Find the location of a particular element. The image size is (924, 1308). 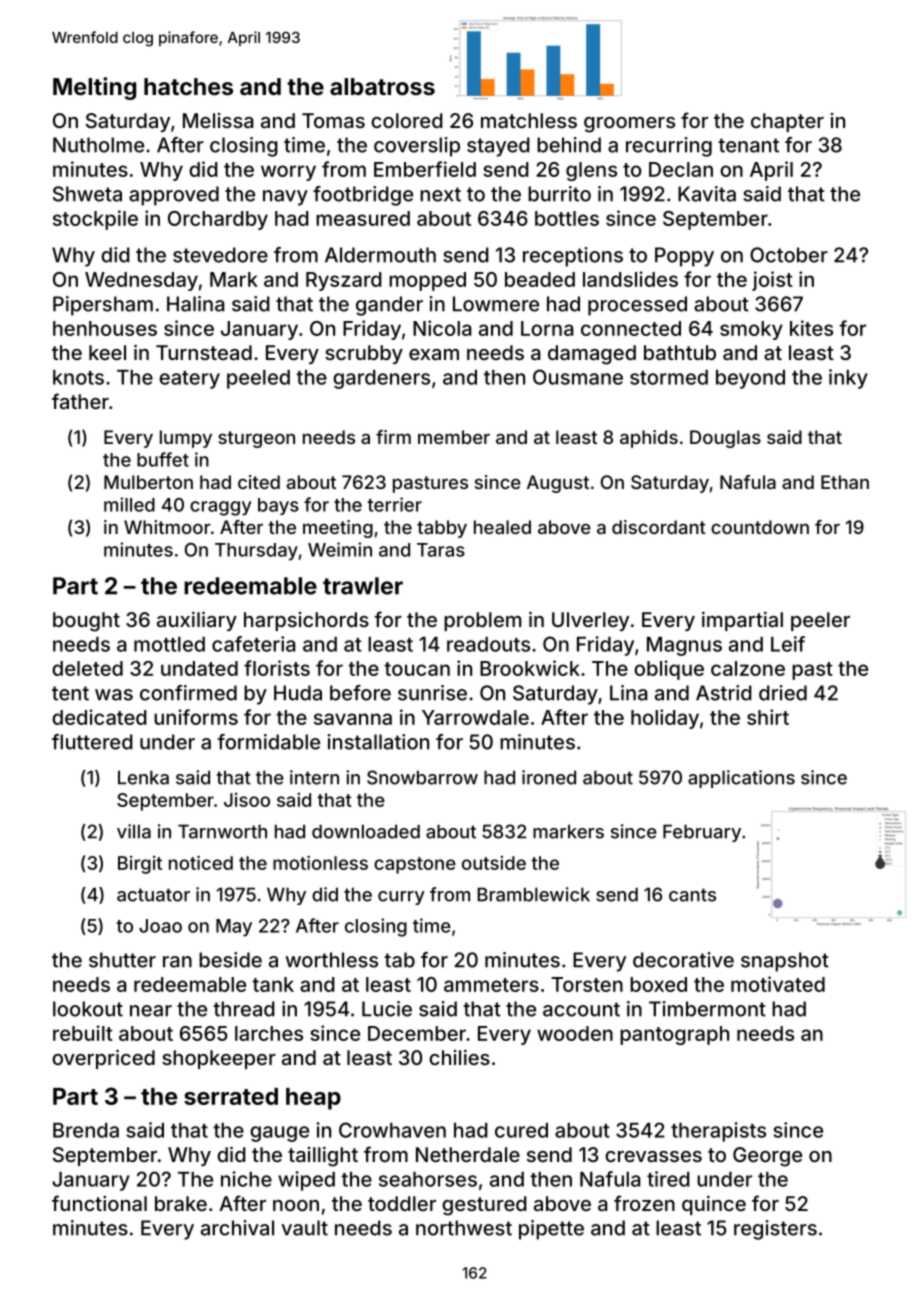

recurring is located at coordinates (669, 147).
